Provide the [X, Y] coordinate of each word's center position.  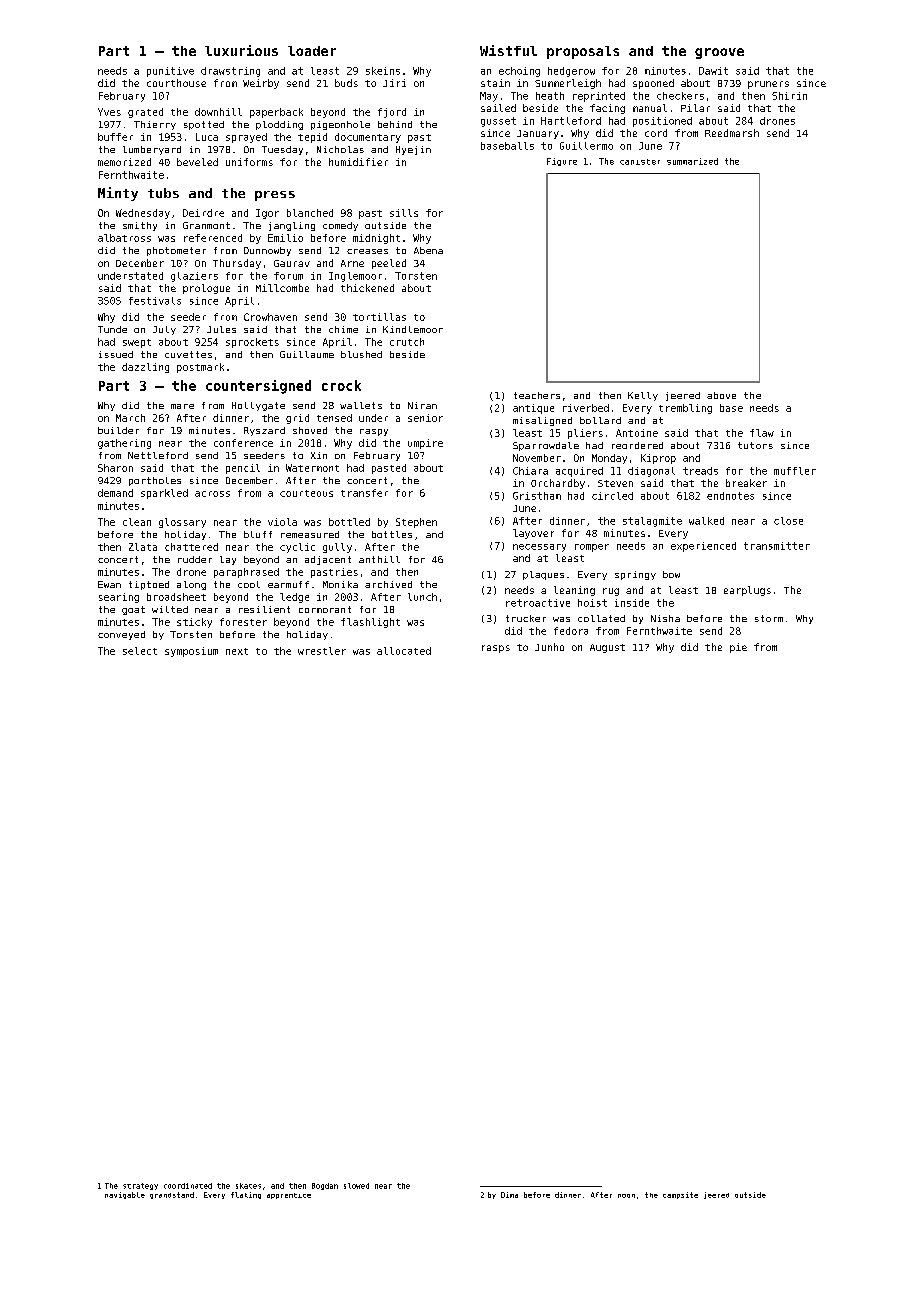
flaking [246, 1195]
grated [145, 113]
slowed [356, 1186]
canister [640, 162]
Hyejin [413, 150]
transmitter [777, 546]
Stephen [416, 523]
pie [738, 648]
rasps [496, 649]
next [237, 651]
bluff [258, 534]
